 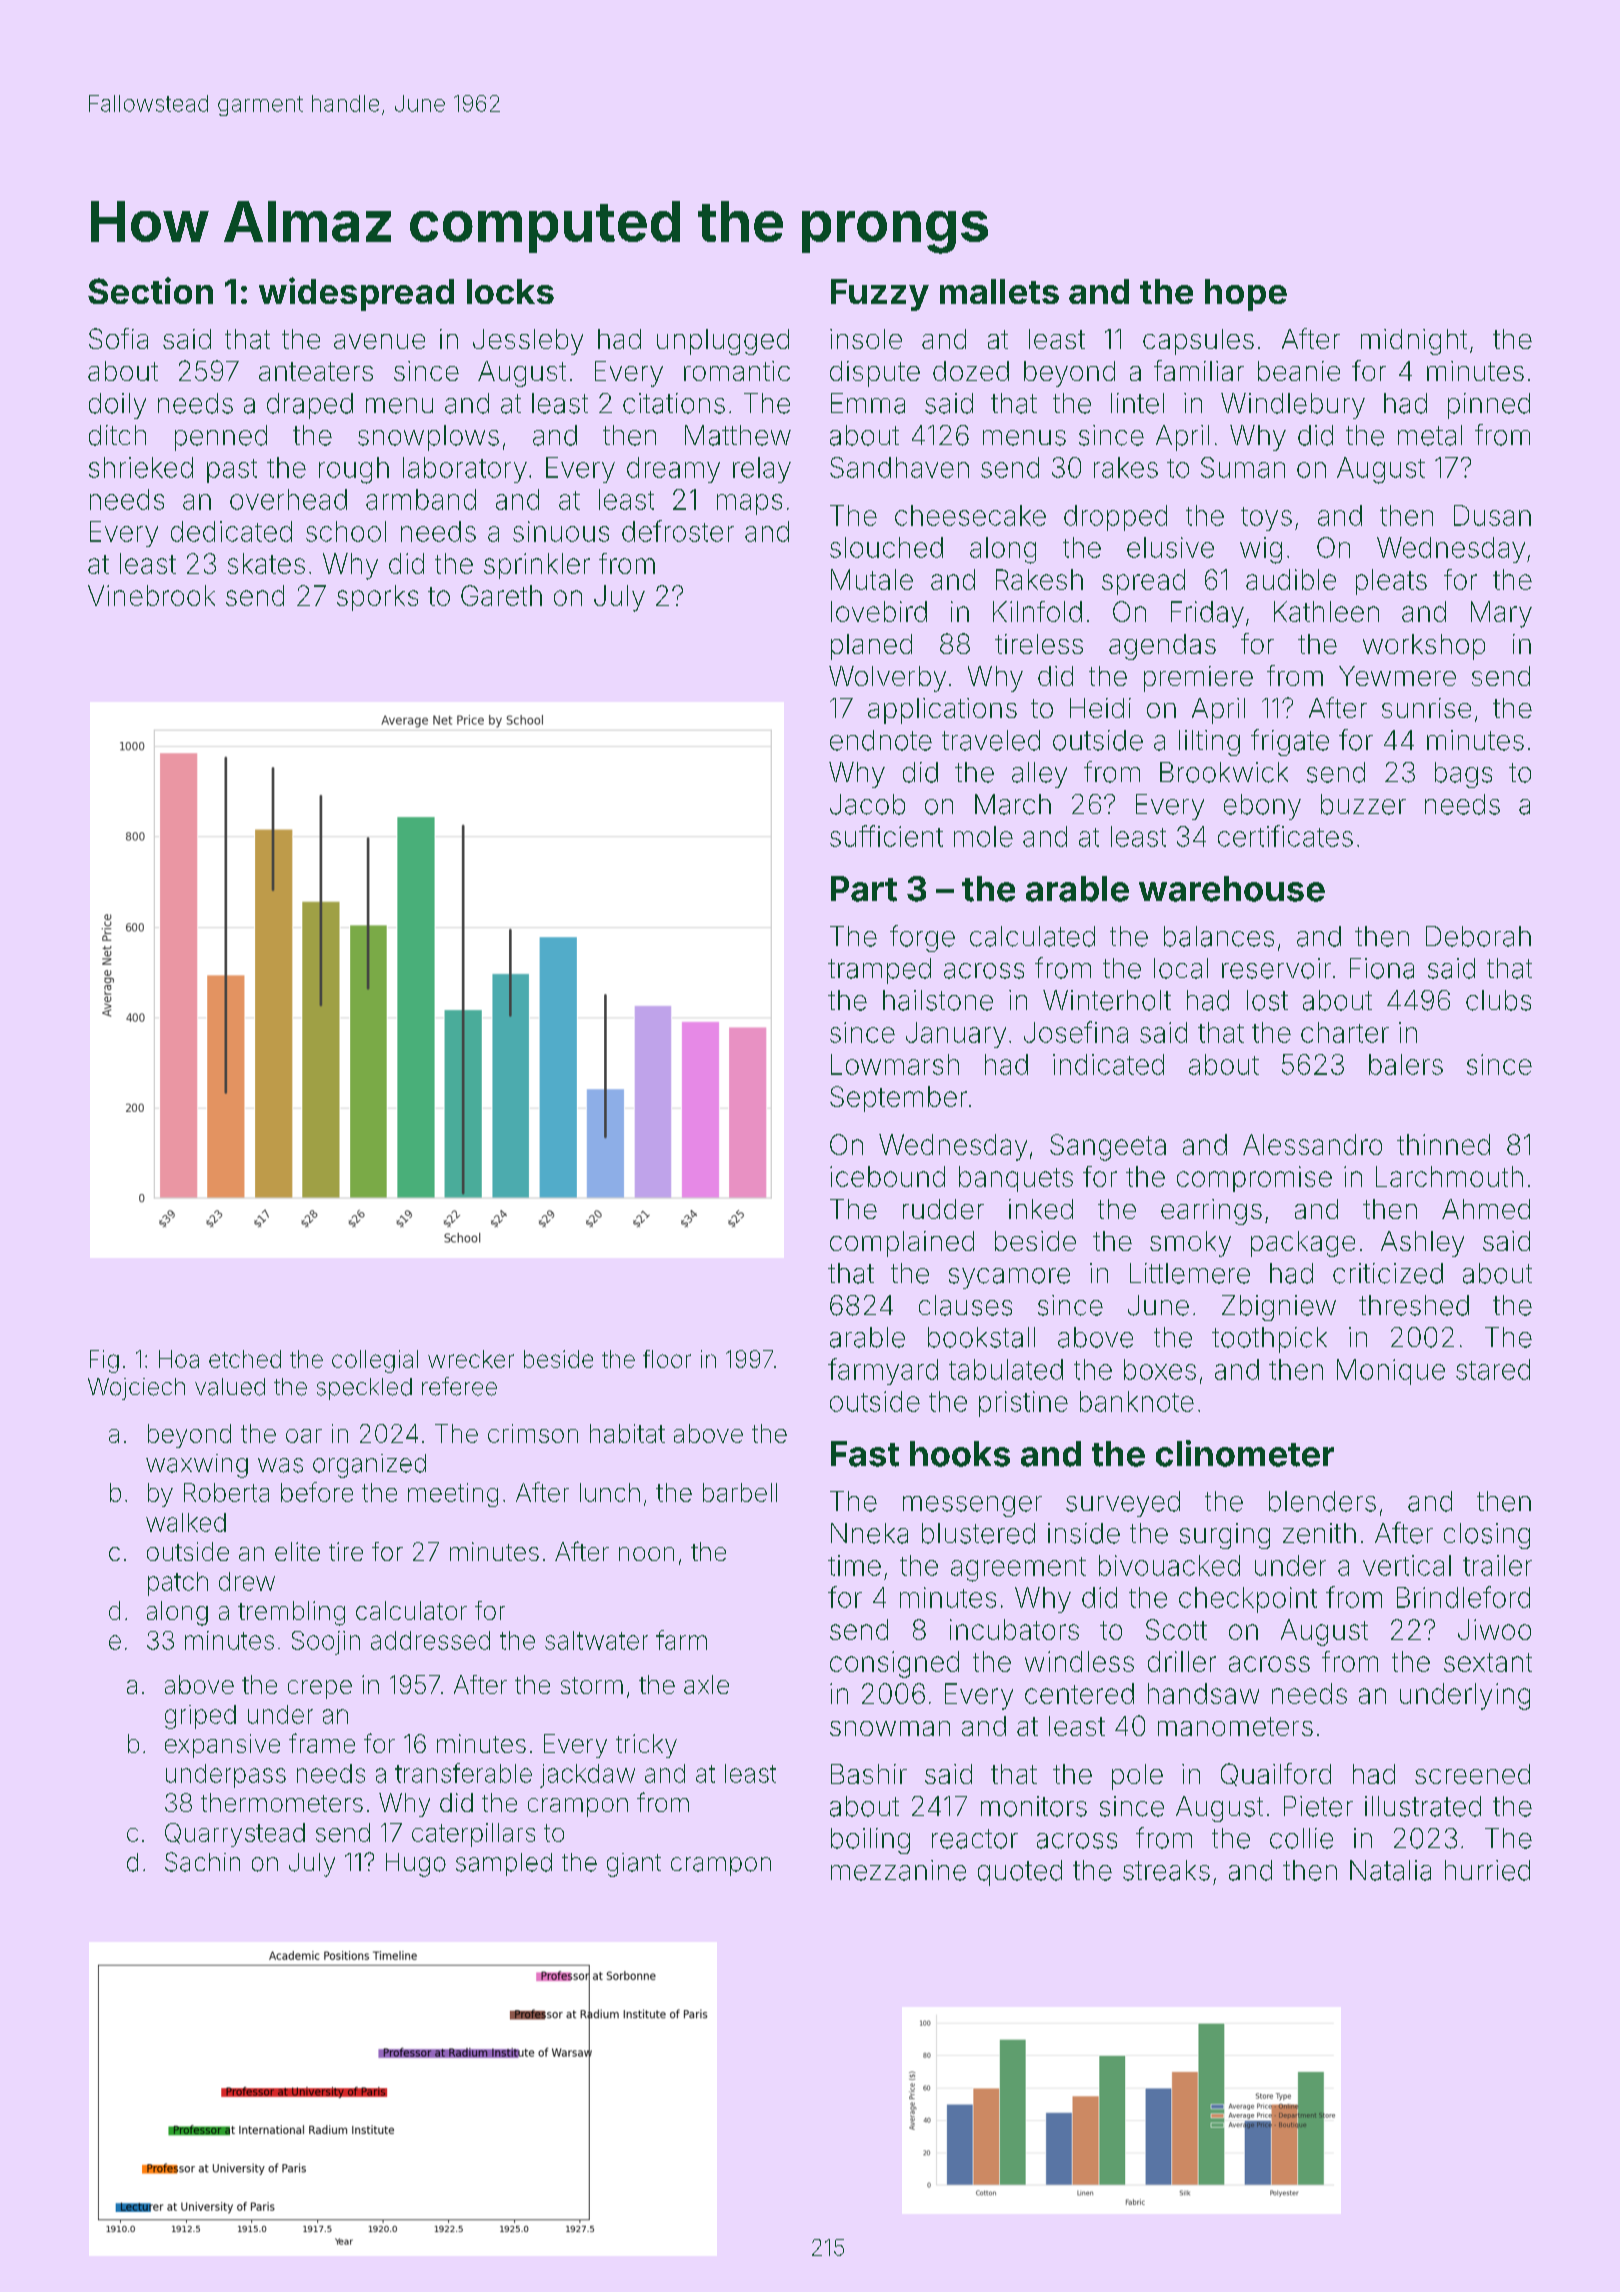 What do you see at coordinates (975, 1839) in the page?
I see `reactor` at bounding box center [975, 1839].
